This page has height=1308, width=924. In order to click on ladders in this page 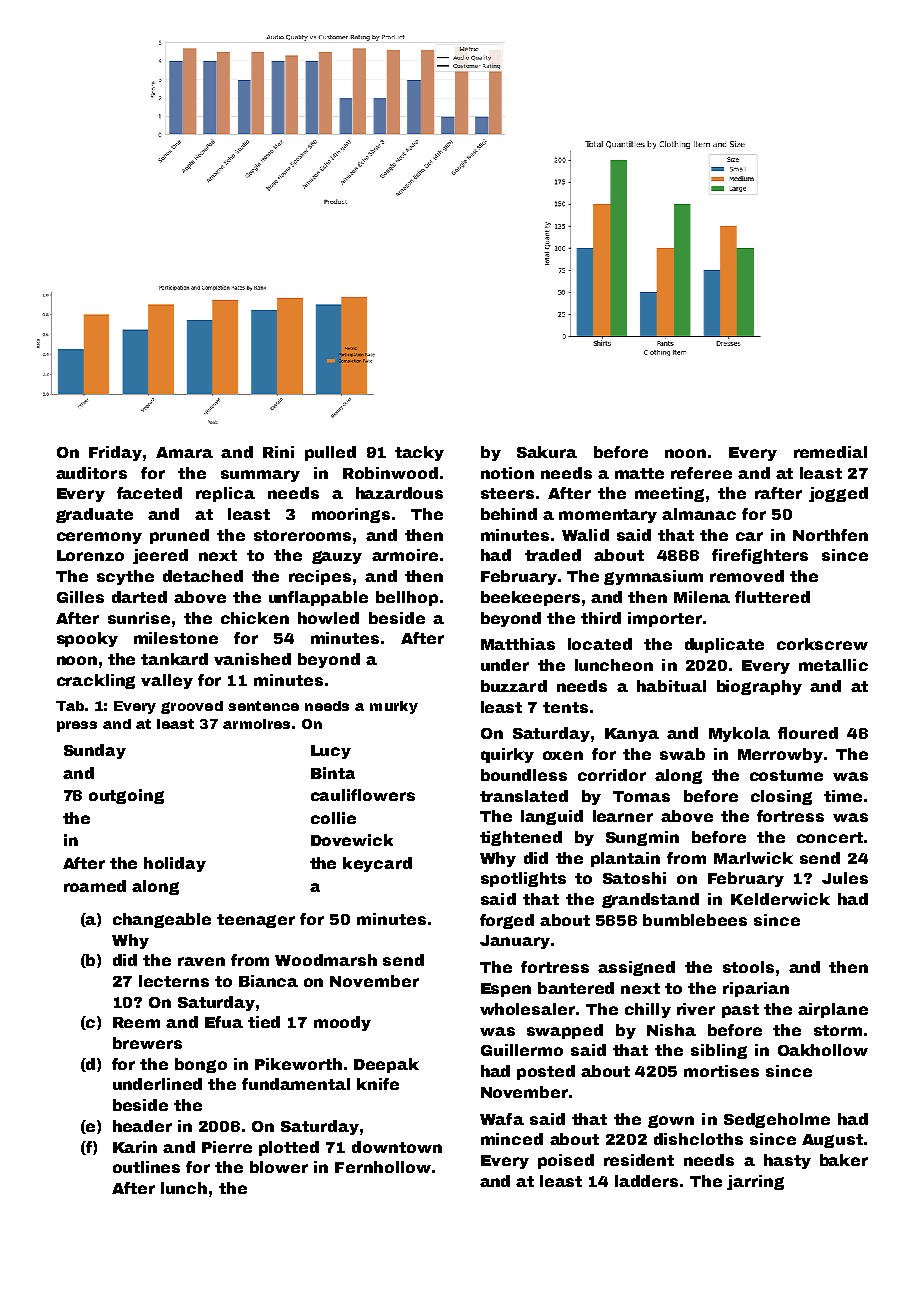, I will do `click(646, 1181)`.
